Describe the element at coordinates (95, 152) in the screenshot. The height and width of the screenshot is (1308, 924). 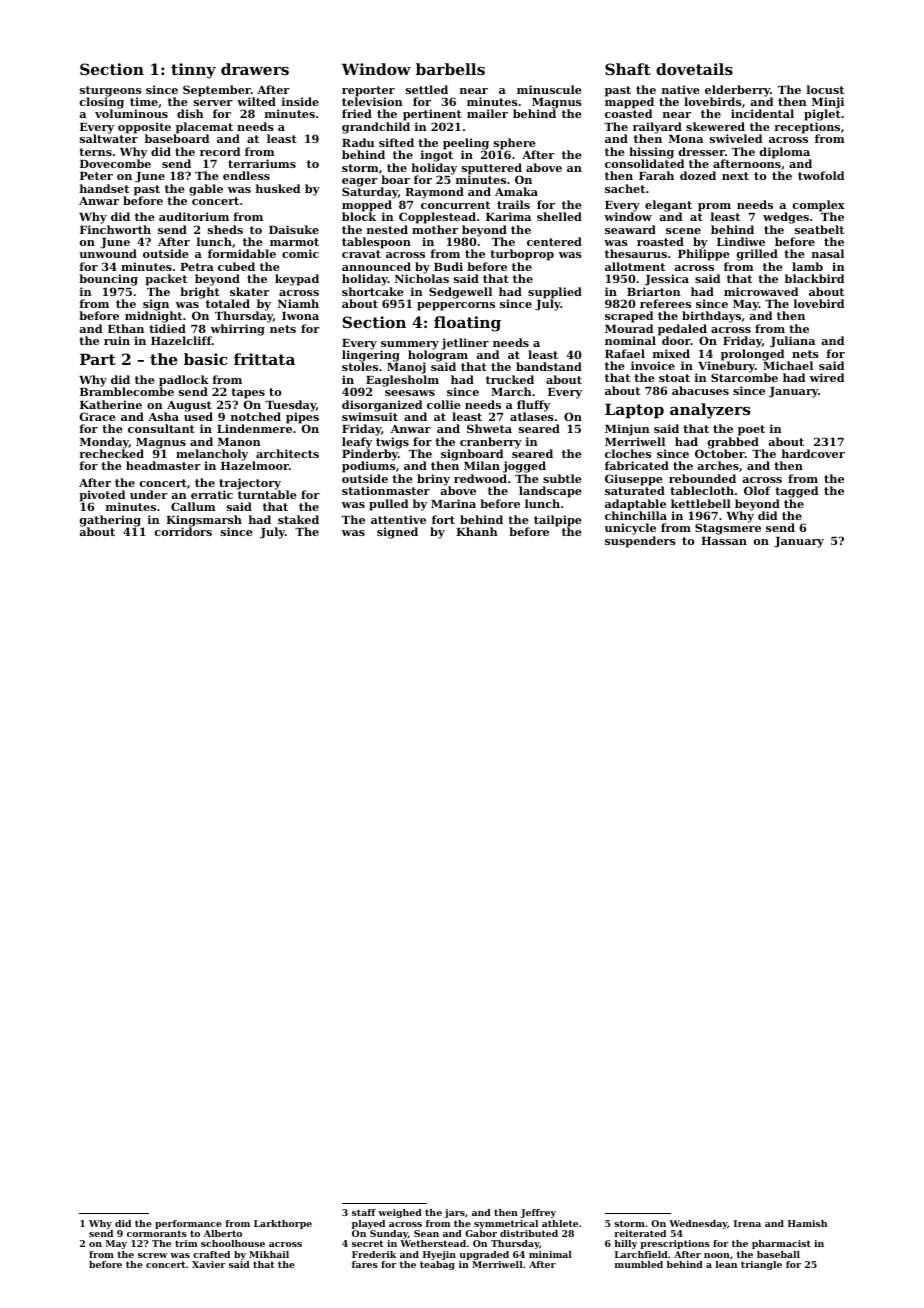
I see `terns` at that location.
